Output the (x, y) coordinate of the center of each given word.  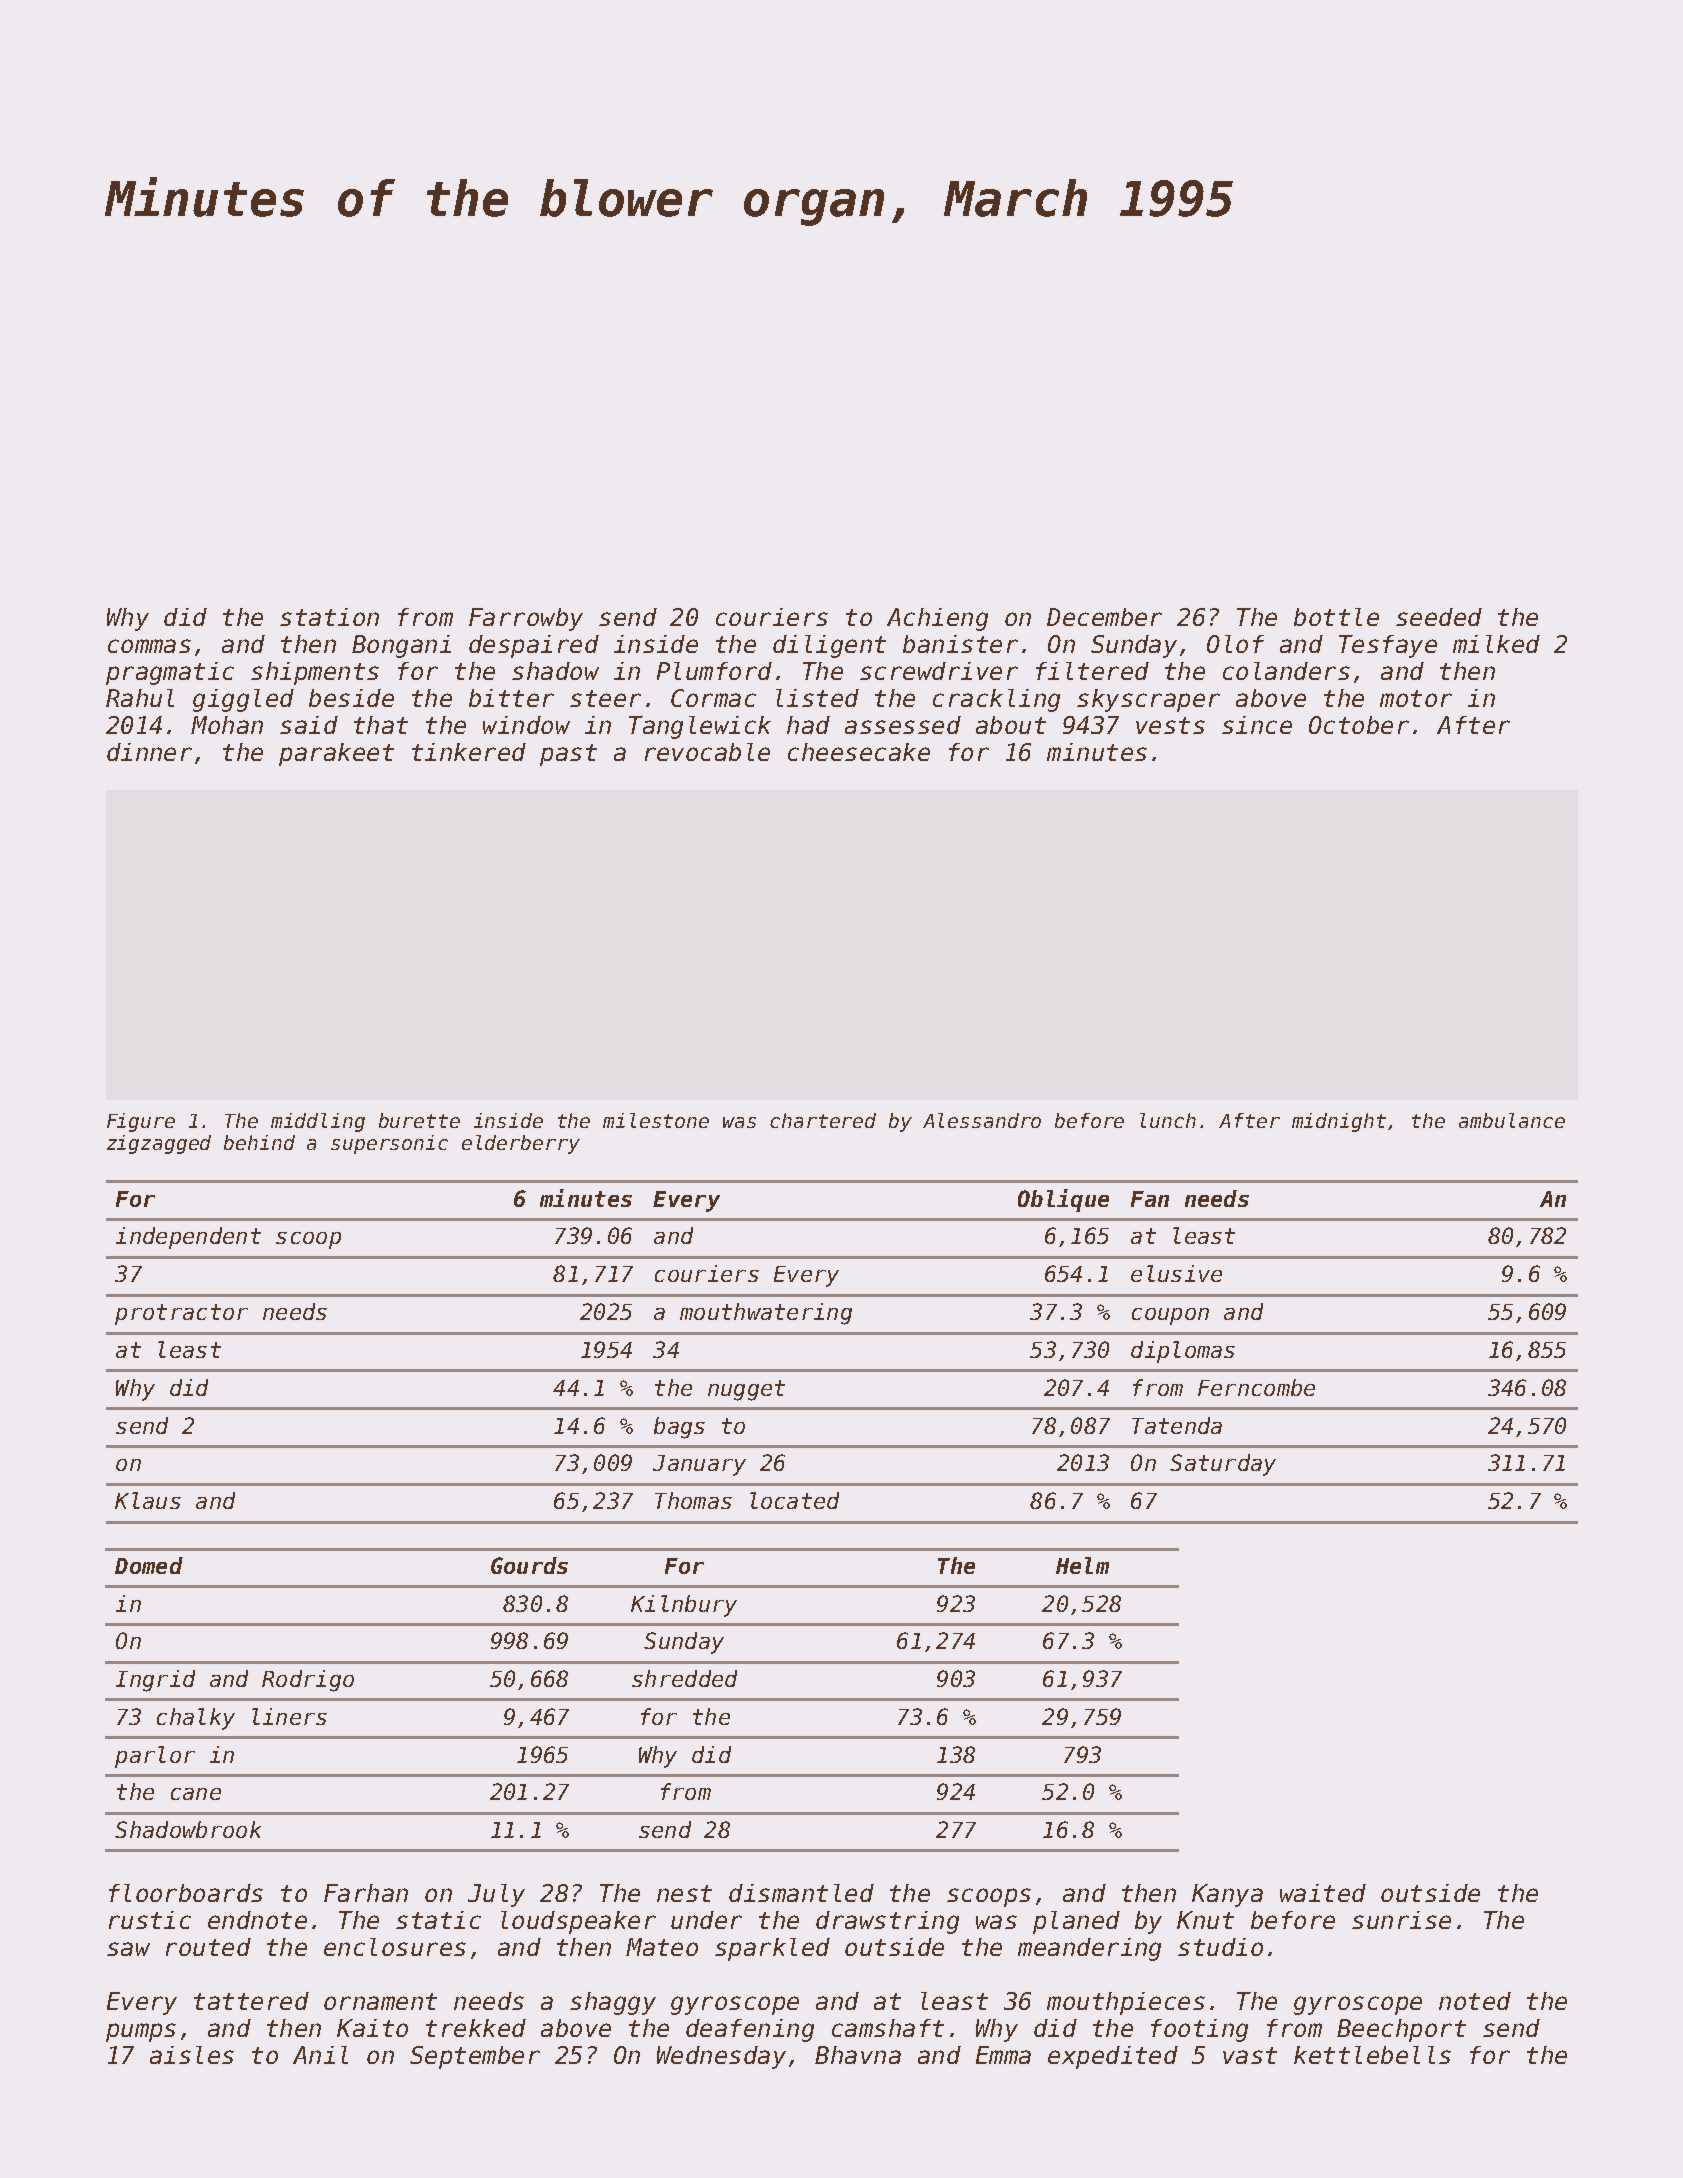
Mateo (662, 1947)
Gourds (529, 1565)
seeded (1439, 617)
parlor (155, 1757)
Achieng (937, 619)
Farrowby (526, 619)
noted (1475, 2001)
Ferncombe (1256, 1387)
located (794, 1500)
